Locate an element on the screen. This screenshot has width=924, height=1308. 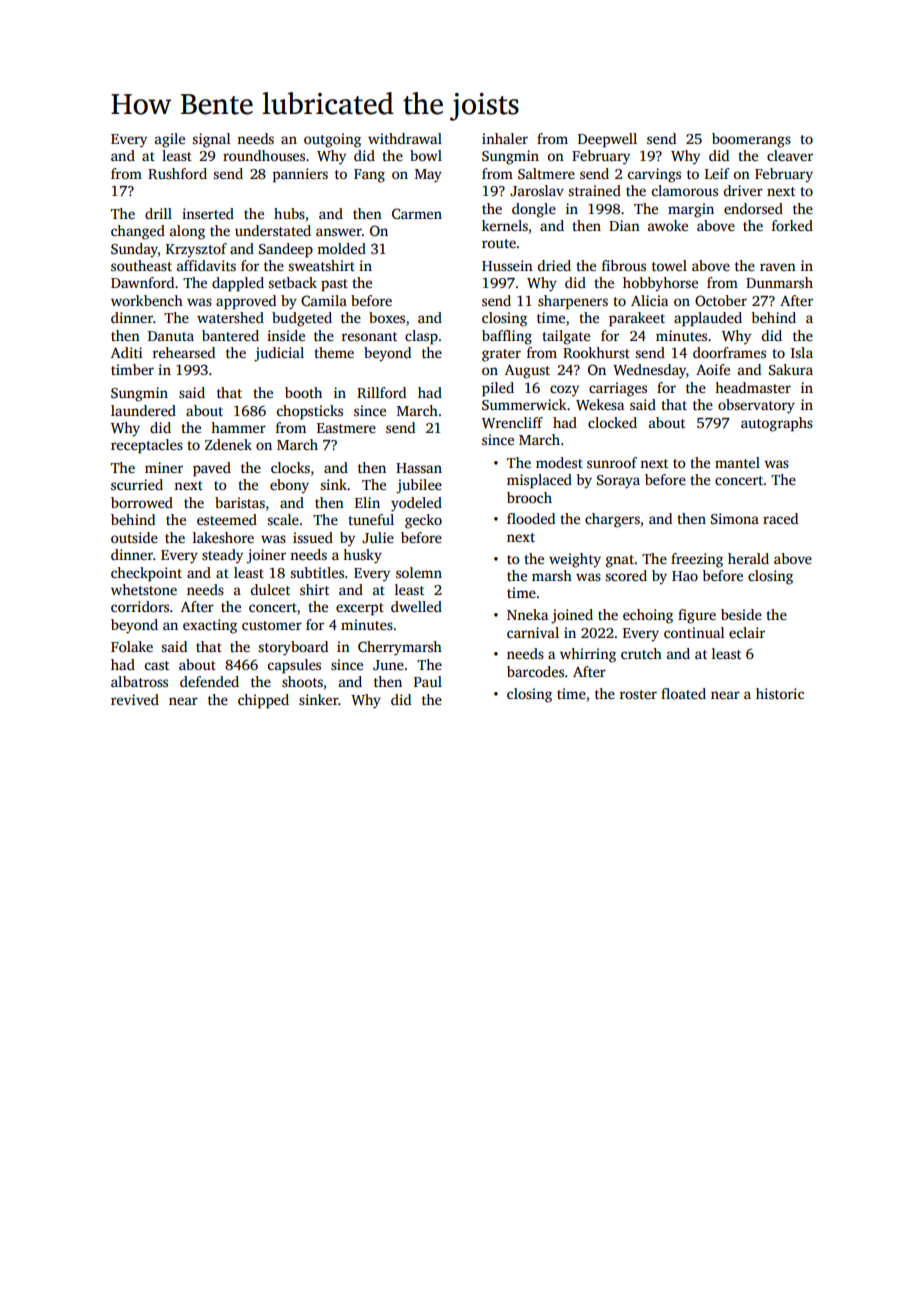
awoke is located at coordinates (668, 225).
